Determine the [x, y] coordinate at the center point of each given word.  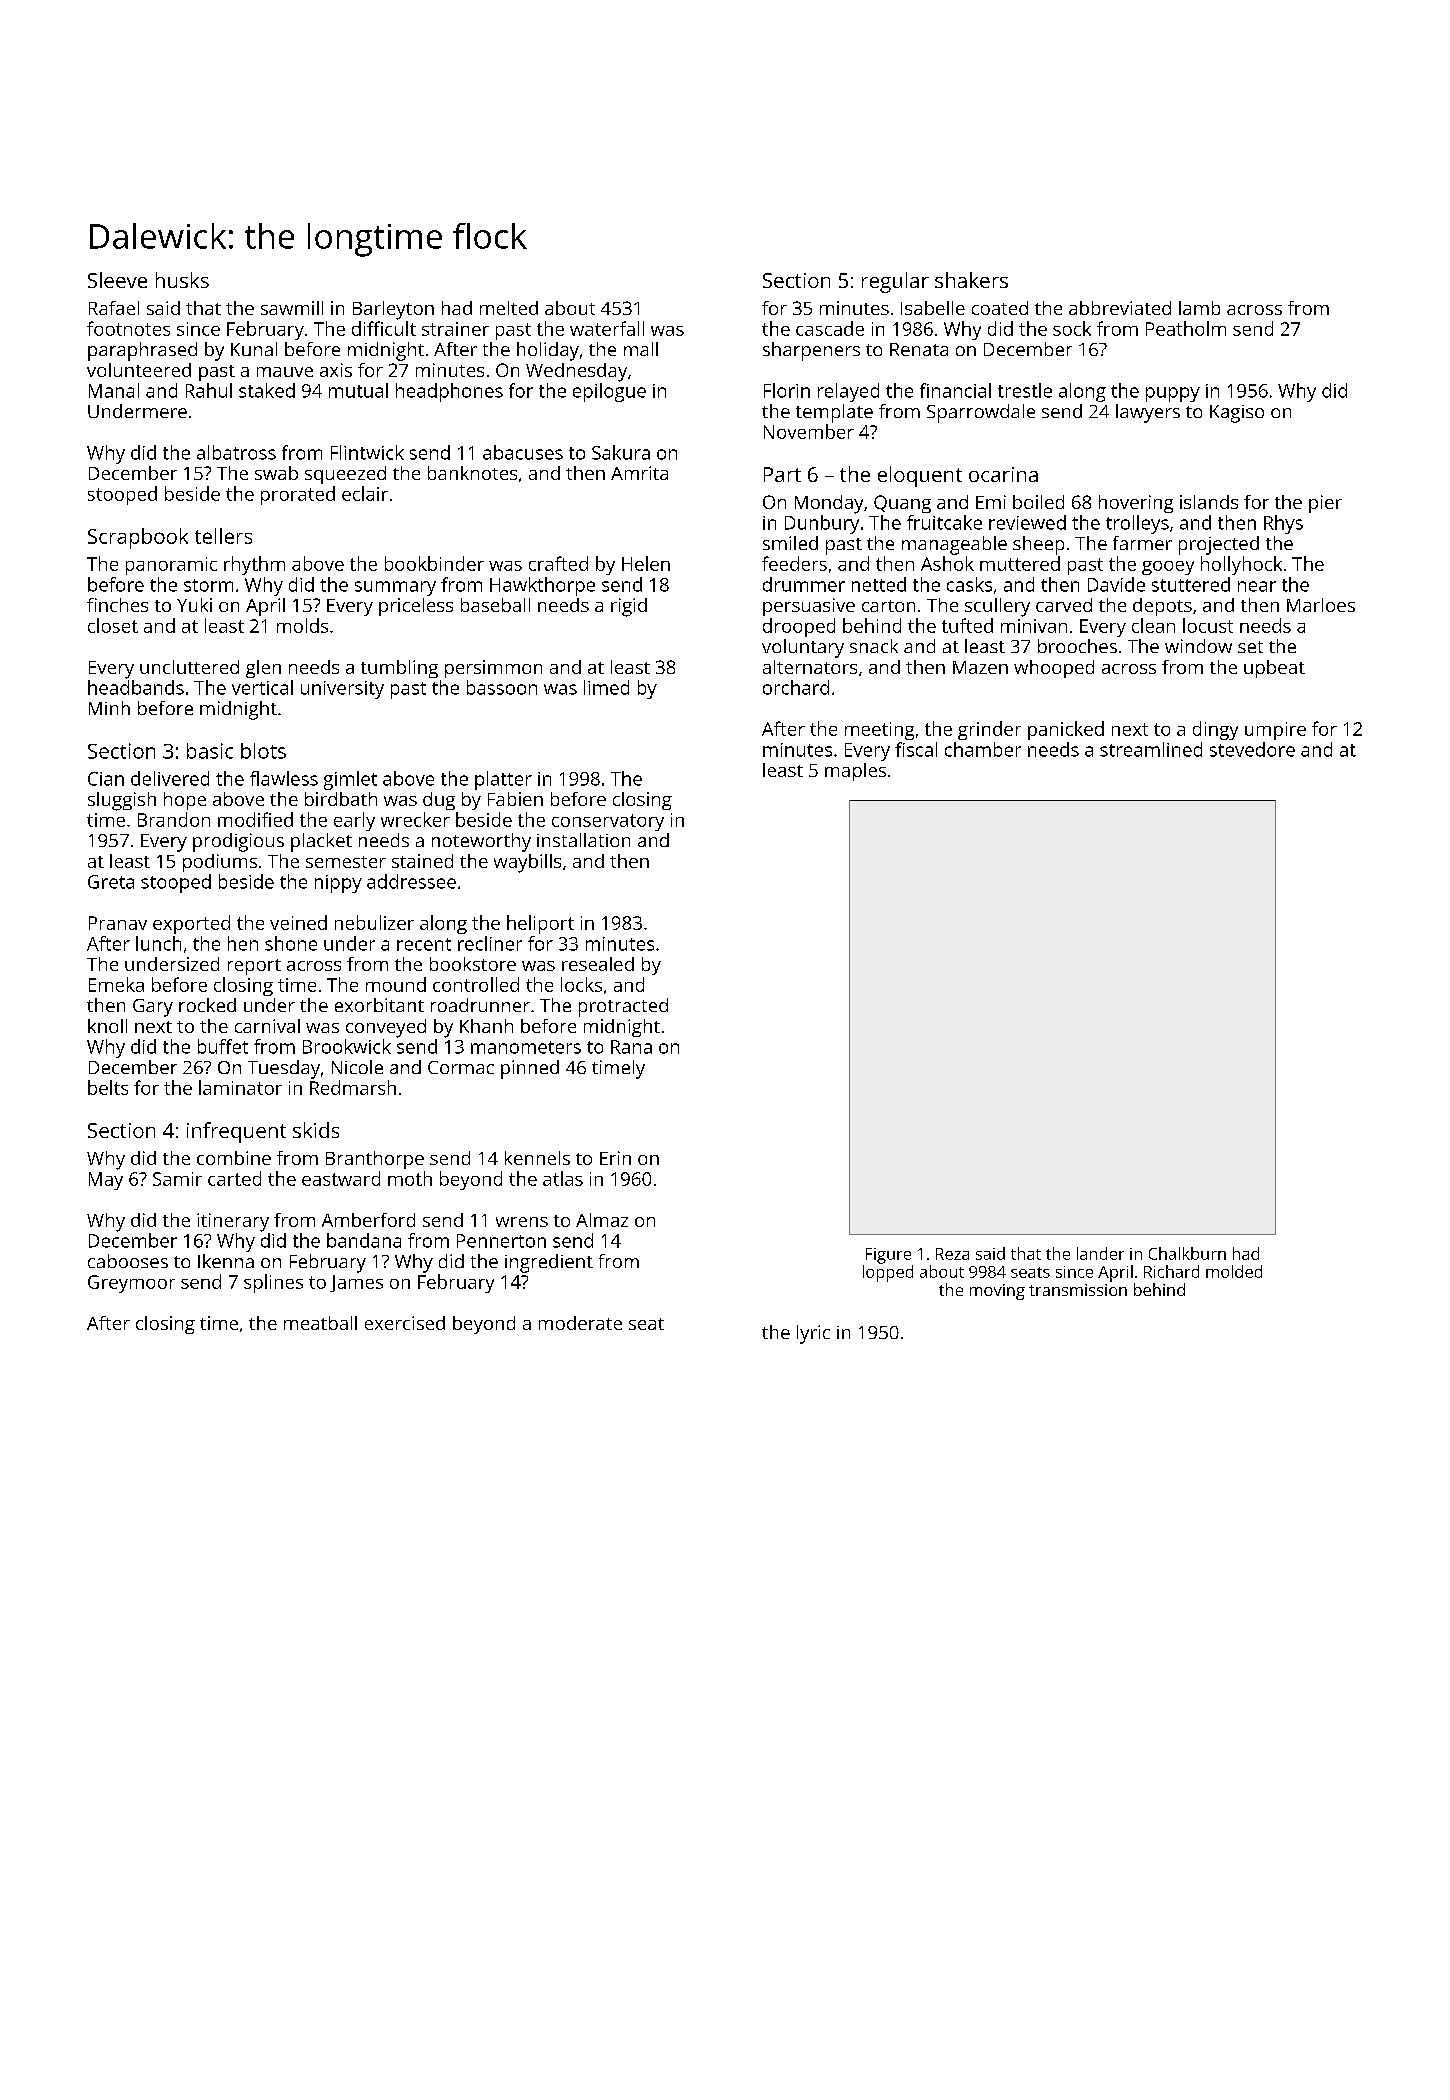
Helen [646, 563]
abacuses [523, 452]
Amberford [368, 1220]
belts [108, 1087]
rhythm [254, 565]
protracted [623, 1007]
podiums [220, 863]
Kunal [254, 349]
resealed [598, 964]
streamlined [1151, 749]
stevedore [1252, 749]
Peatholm [1186, 328]
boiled [1038, 502]
